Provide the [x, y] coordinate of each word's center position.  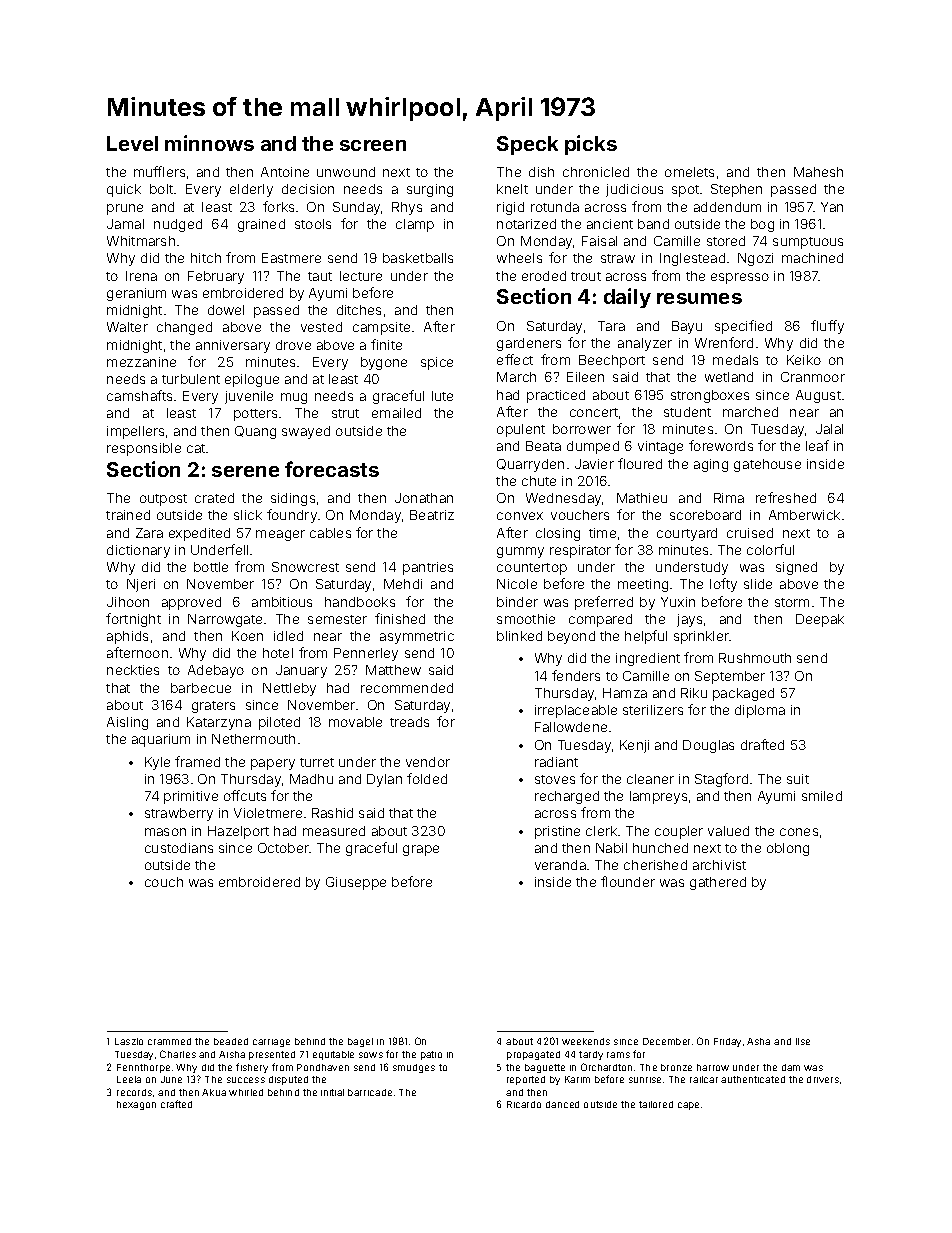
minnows [209, 143]
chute [539, 481]
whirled [246, 1092]
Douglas [708, 746]
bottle [211, 567]
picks [591, 145]
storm [792, 602]
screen [373, 145]
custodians [179, 848]
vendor [428, 762]
